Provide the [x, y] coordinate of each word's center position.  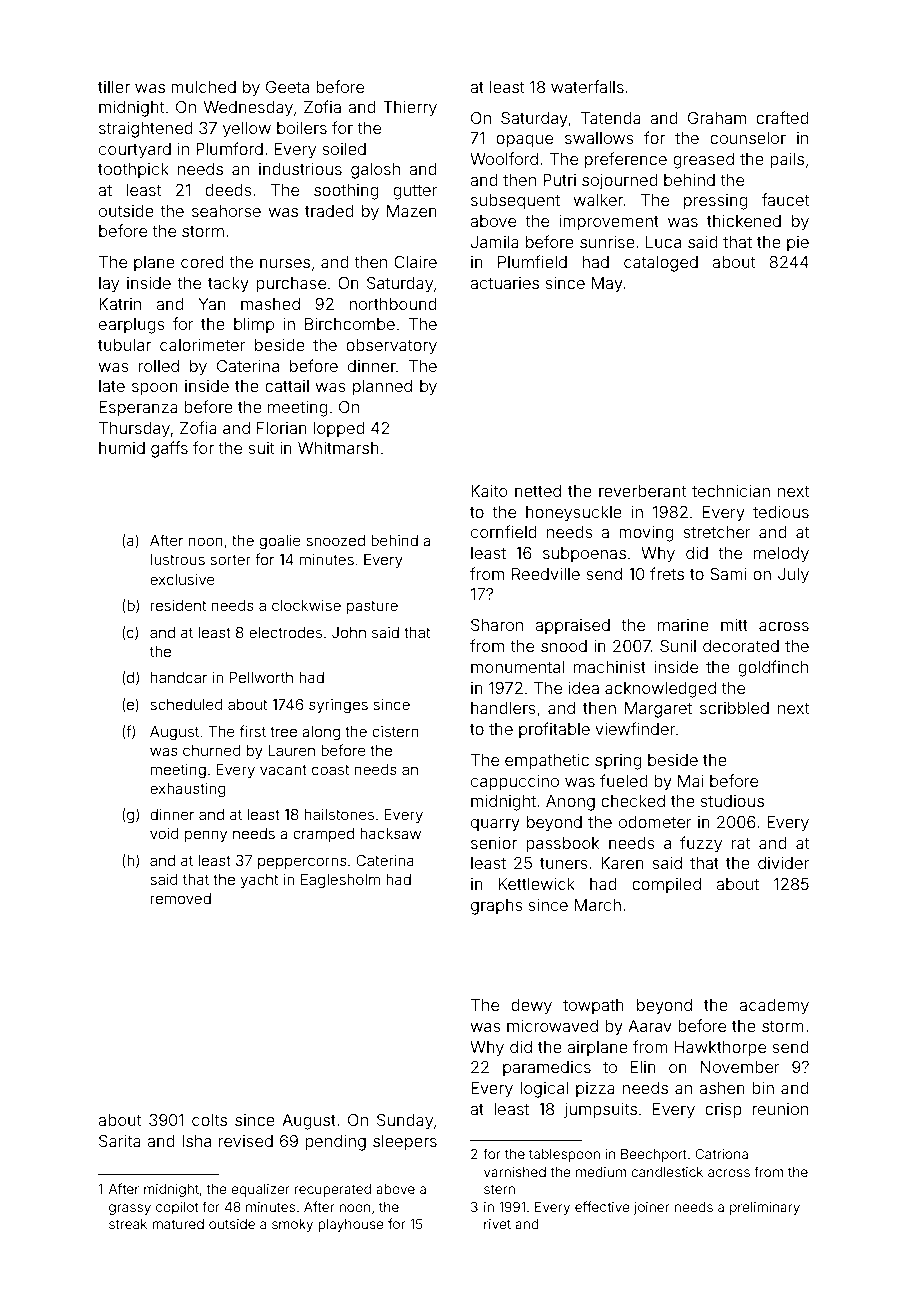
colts [209, 1120]
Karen [622, 863]
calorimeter [203, 345]
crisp [723, 1111]
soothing [346, 192]
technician [731, 491]
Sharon [497, 625]
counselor [748, 138]
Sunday [405, 1122]
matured [178, 1224]
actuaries [504, 283]
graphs [497, 907]
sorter [230, 560]
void [164, 833]
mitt [734, 625]
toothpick [133, 171]
